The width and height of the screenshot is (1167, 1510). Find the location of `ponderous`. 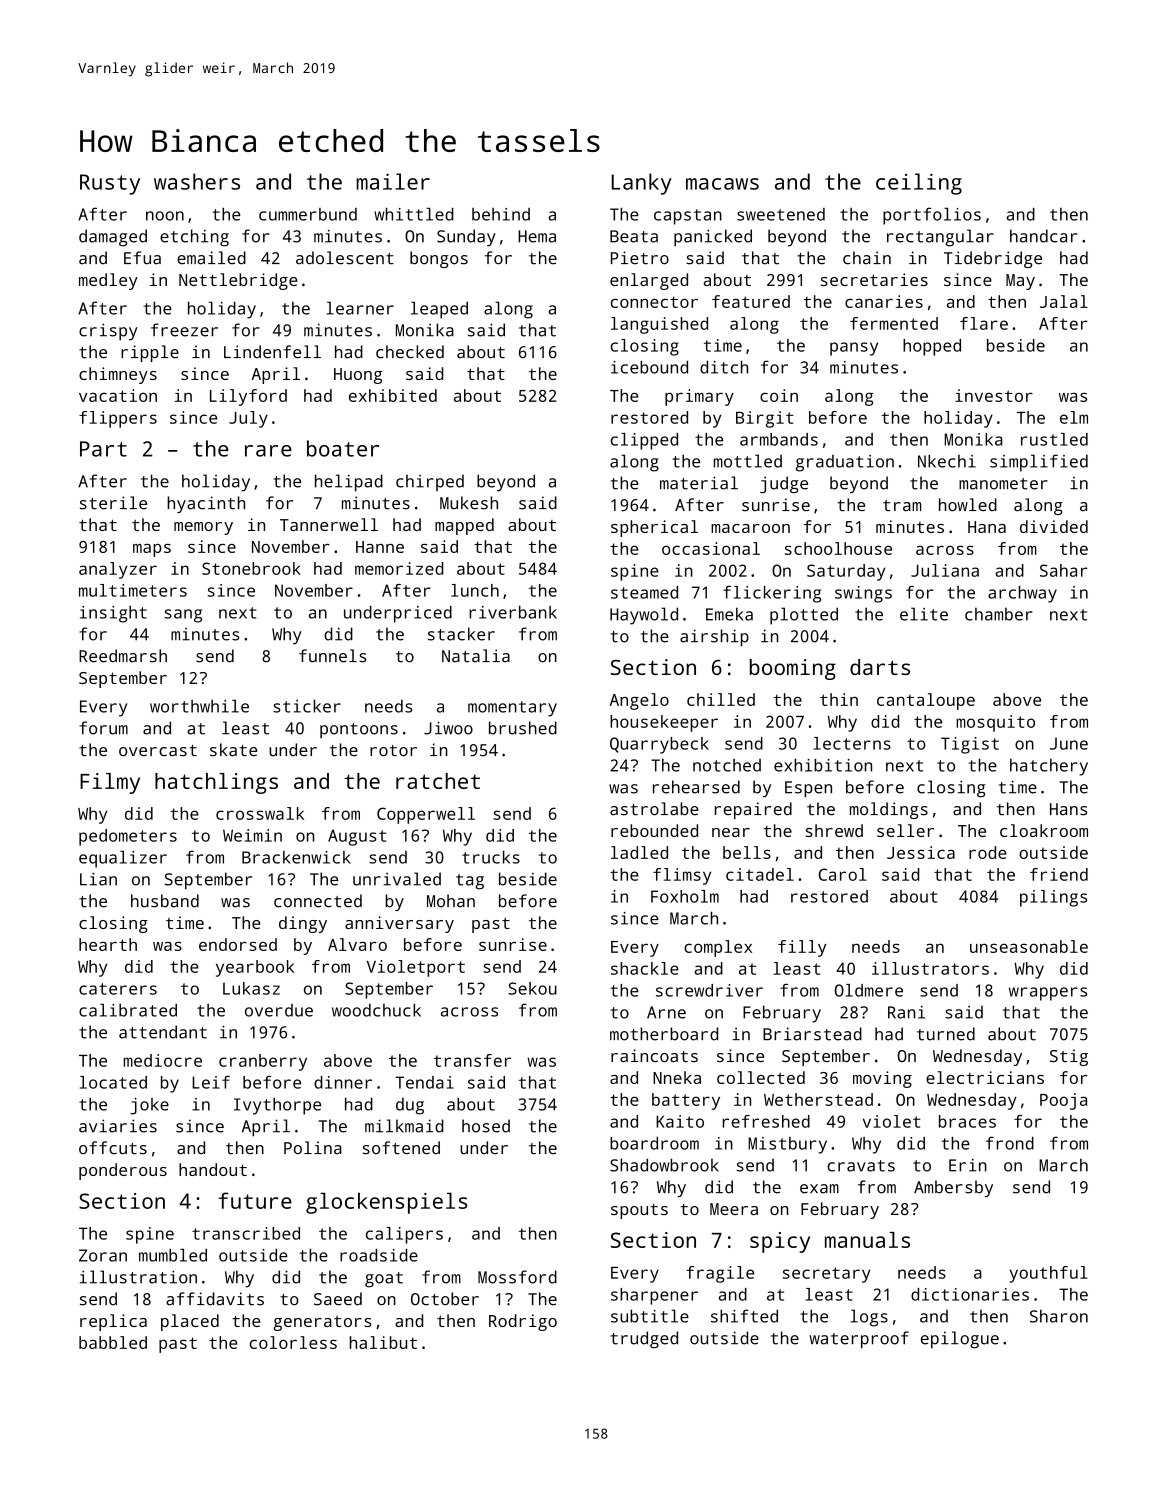

ponderous is located at coordinates (123, 1171).
